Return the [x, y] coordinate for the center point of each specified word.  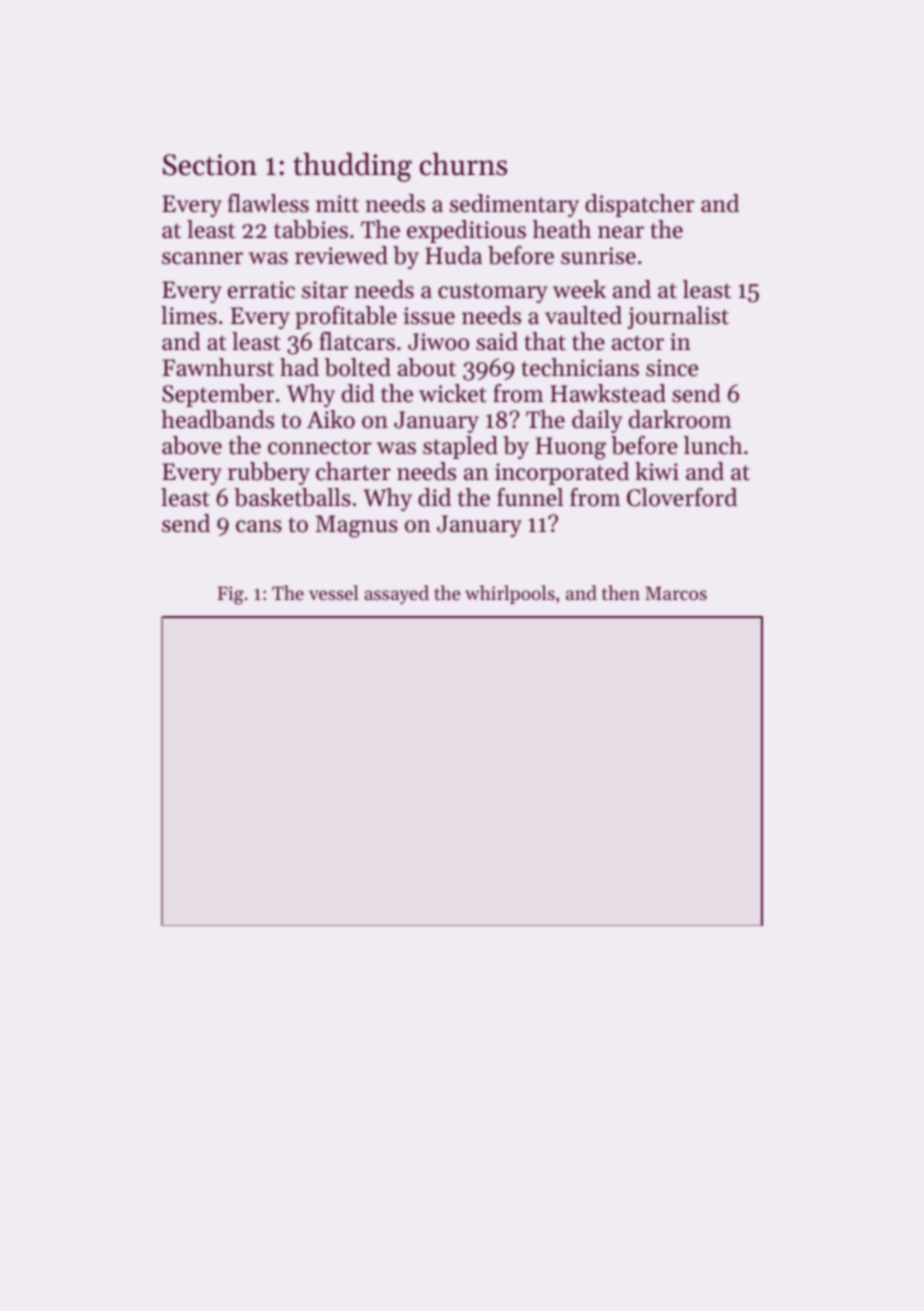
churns [463, 164]
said [497, 341]
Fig [230, 595]
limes [189, 315]
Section [210, 165]
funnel [530, 497]
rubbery [269, 473]
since [672, 368]
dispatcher [639, 205]
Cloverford [682, 497]
